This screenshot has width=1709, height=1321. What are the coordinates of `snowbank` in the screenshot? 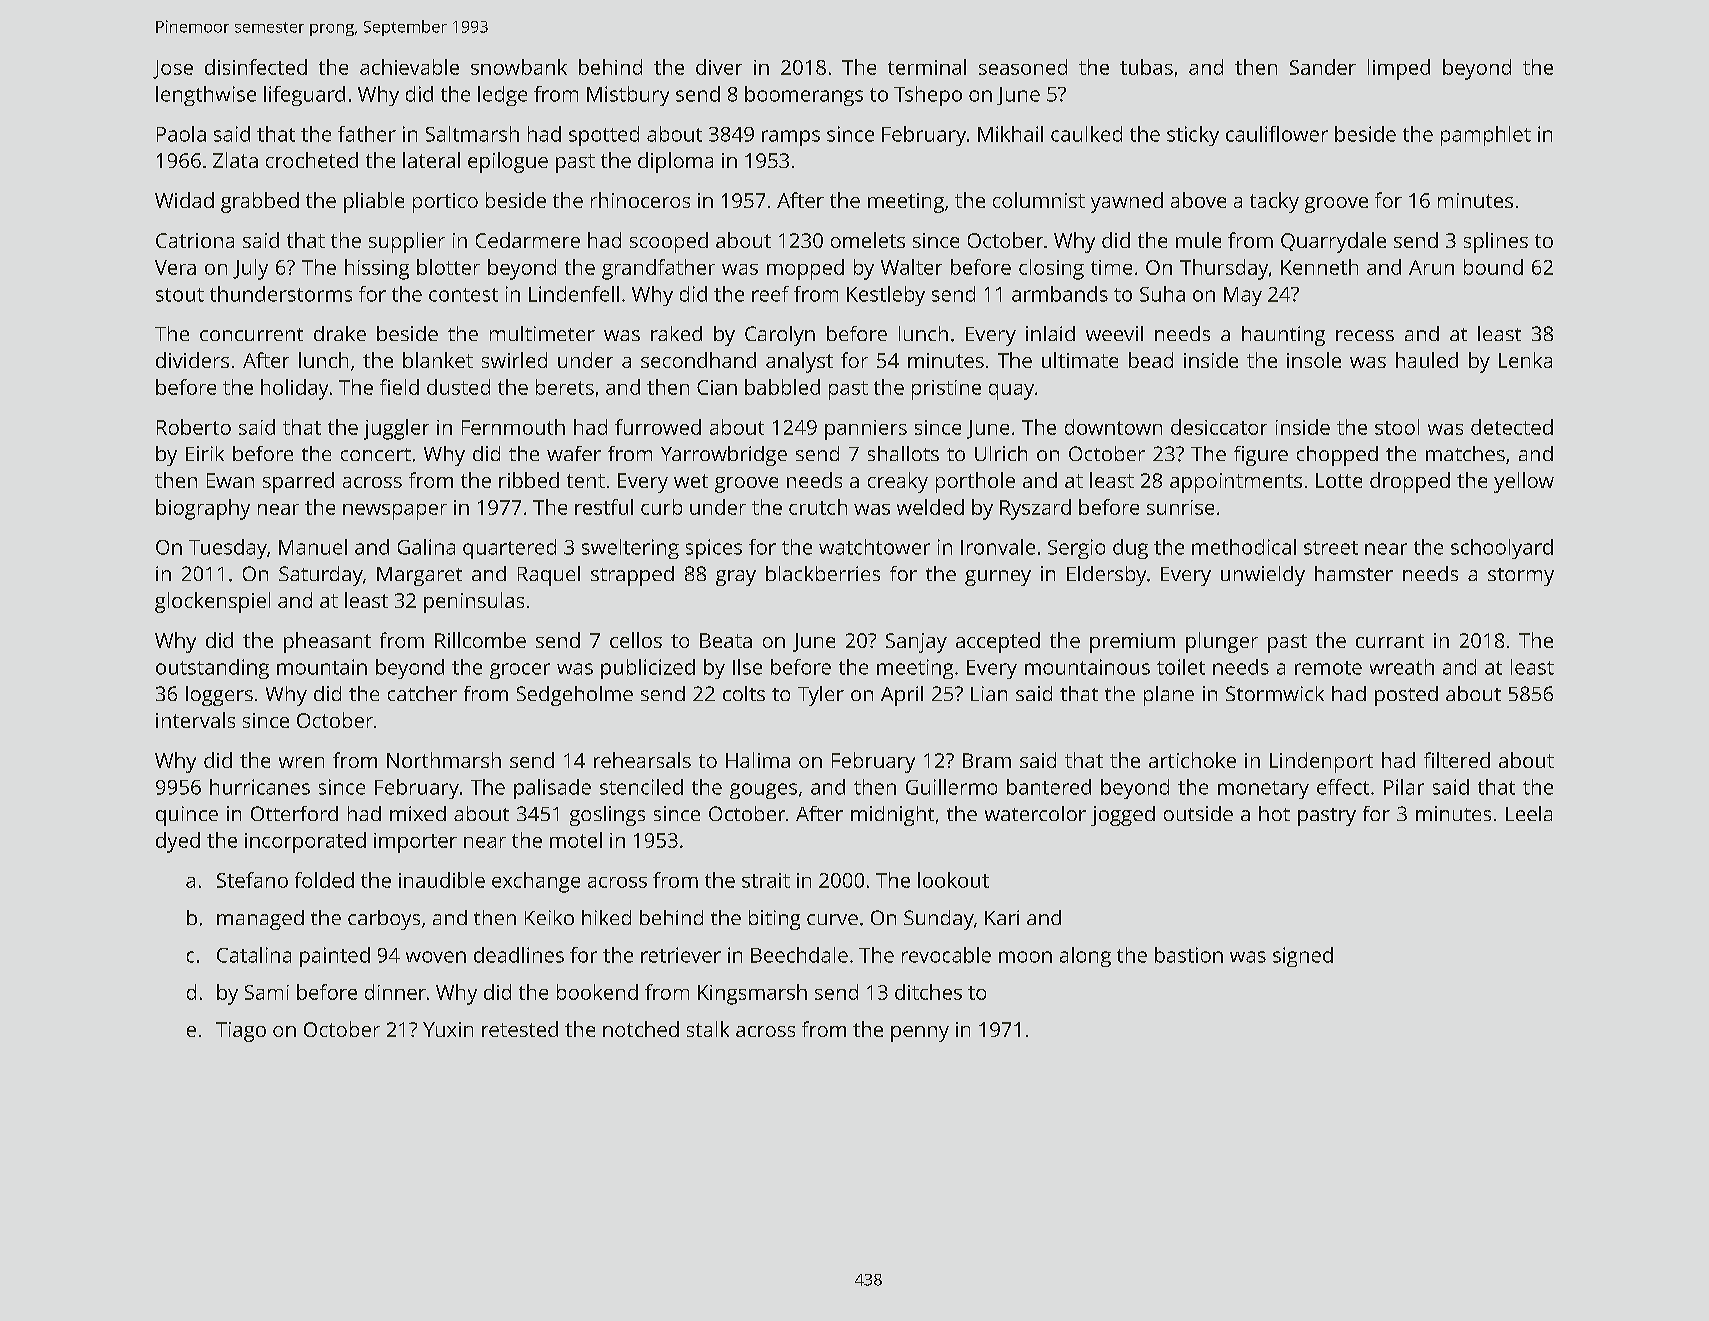 It's located at (519, 67).
